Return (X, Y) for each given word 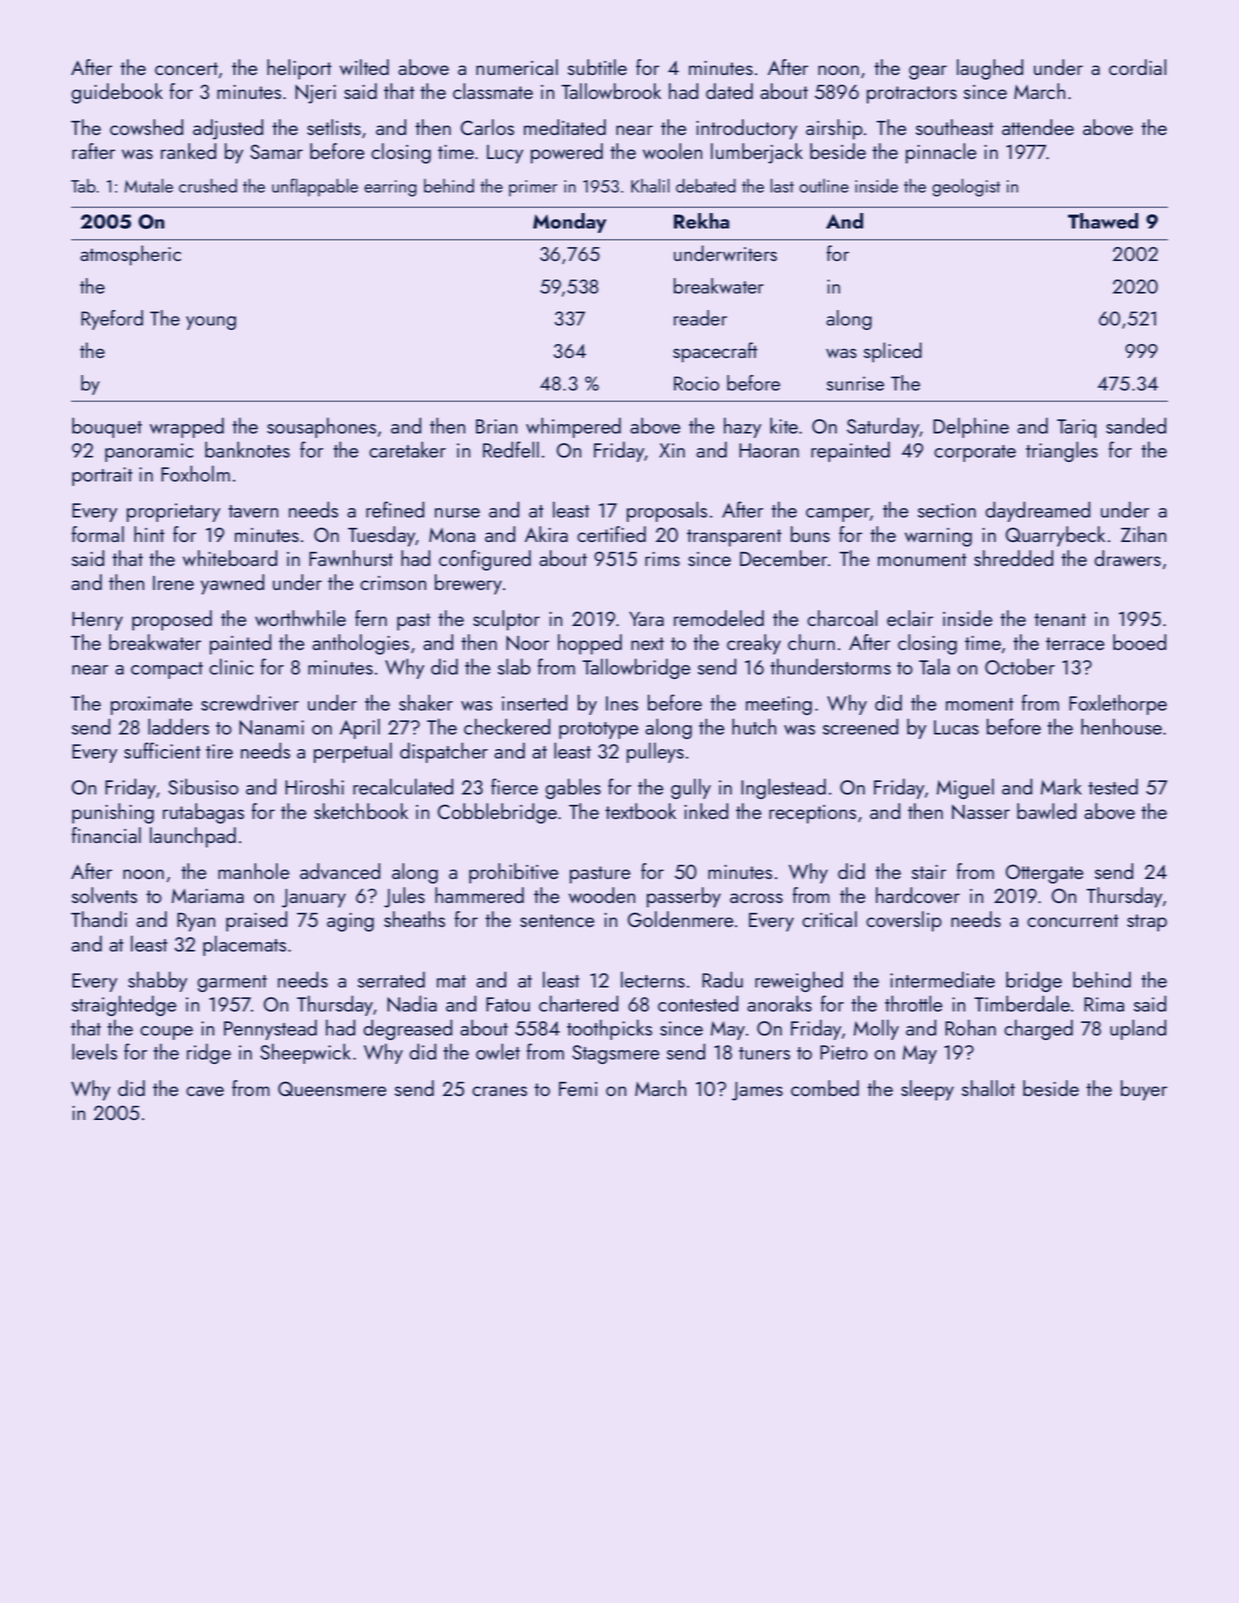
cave (205, 1091)
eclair (910, 618)
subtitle (597, 67)
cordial (1137, 67)
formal (98, 534)
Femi (578, 1089)
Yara (646, 619)
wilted (364, 67)
